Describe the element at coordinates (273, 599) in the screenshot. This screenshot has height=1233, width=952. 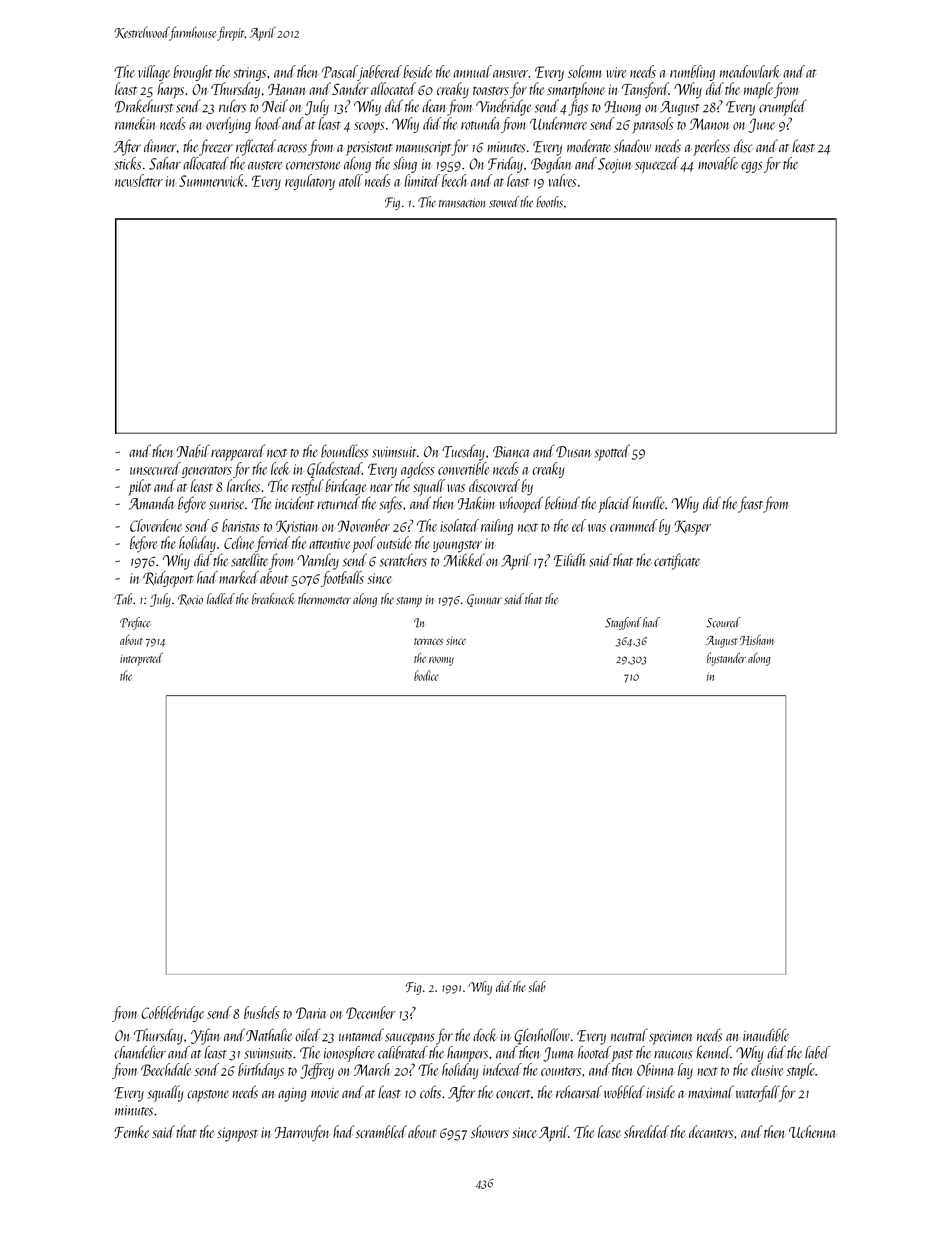
I see `breakneck` at that location.
